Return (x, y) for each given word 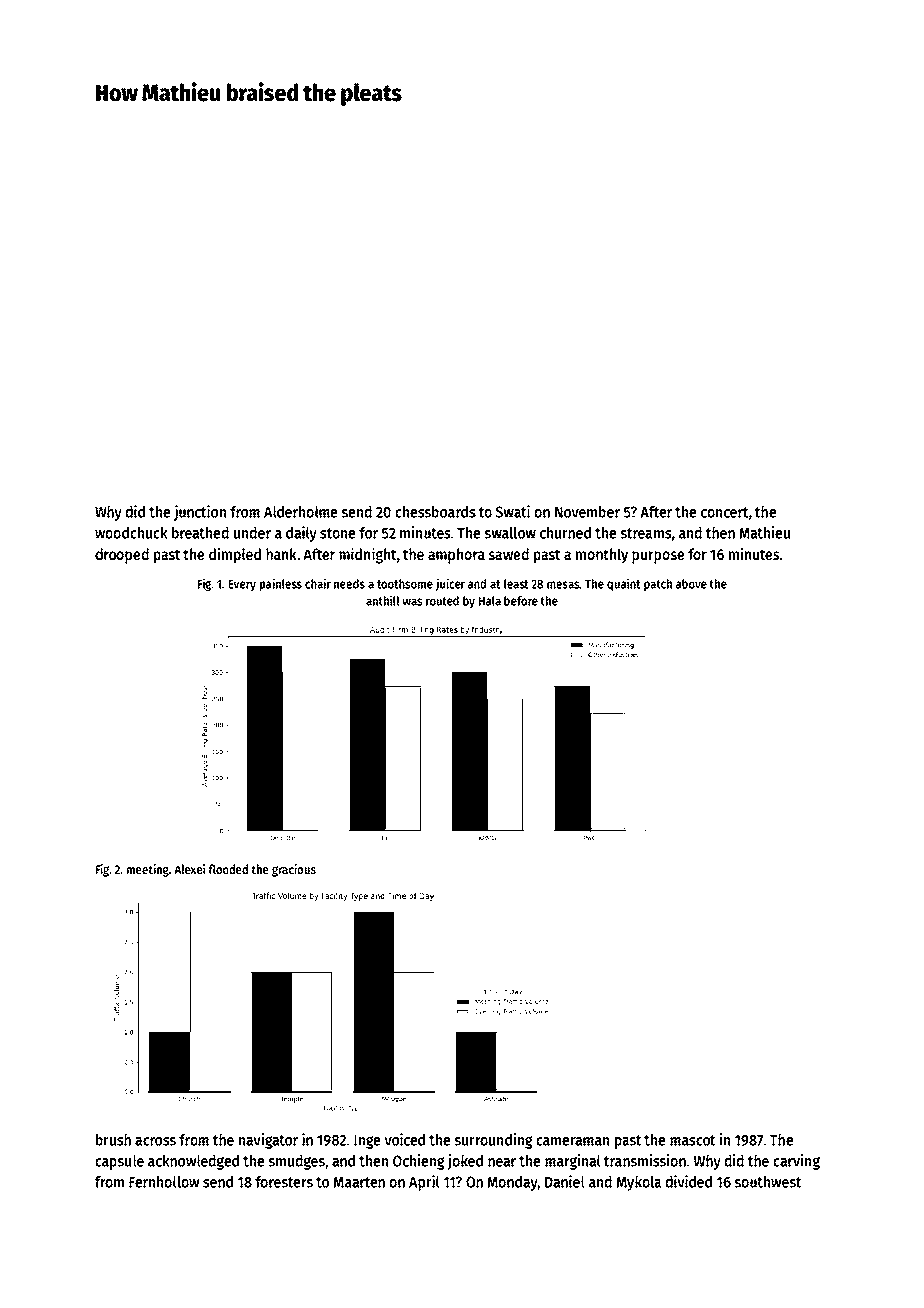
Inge (367, 1142)
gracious (294, 870)
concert (724, 512)
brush (113, 1139)
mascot (692, 1140)
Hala (490, 601)
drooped (122, 556)
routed (442, 601)
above (691, 584)
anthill (382, 600)
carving (796, 1162)
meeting (148, 870)
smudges (297, 1162)
